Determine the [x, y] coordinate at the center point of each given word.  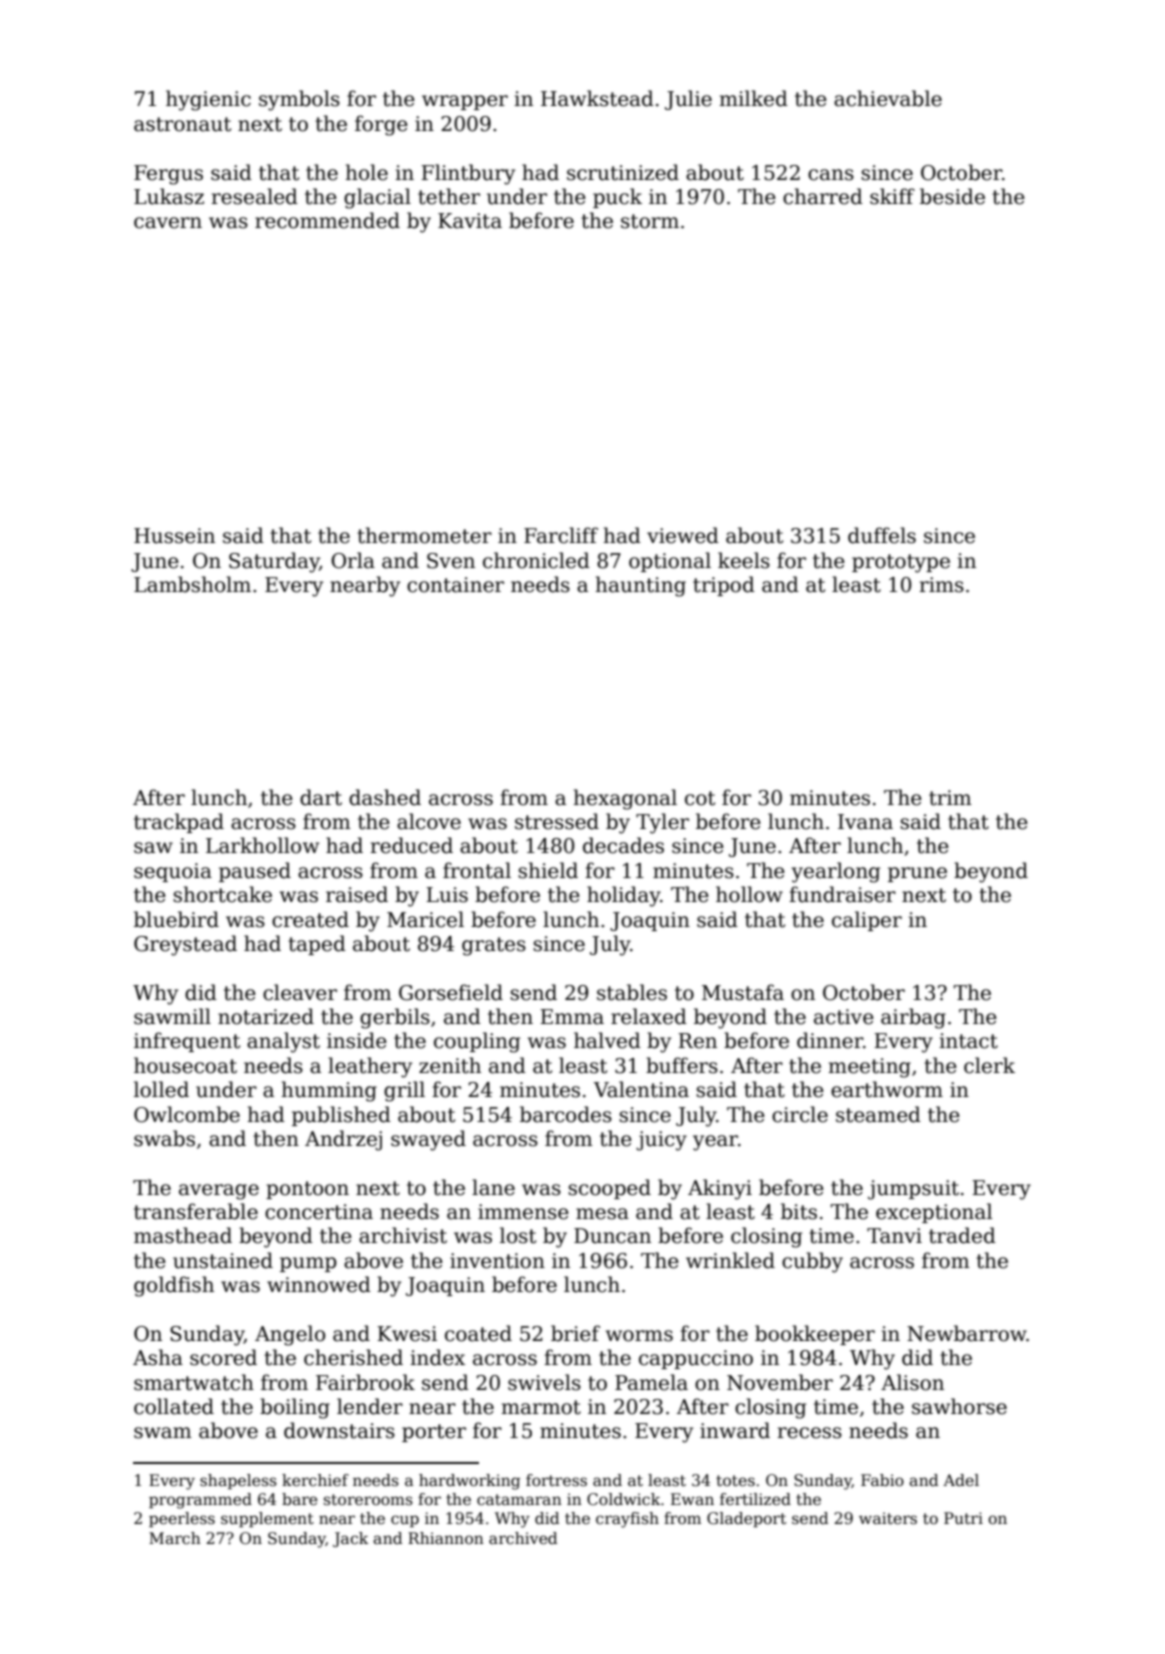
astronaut [182, 124]
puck [617, 198]
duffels [882, 535]
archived [523, 1538]
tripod [724, 586]
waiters [888, 1518]
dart [321, 797]
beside [952, 196]
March [175, 1538]
